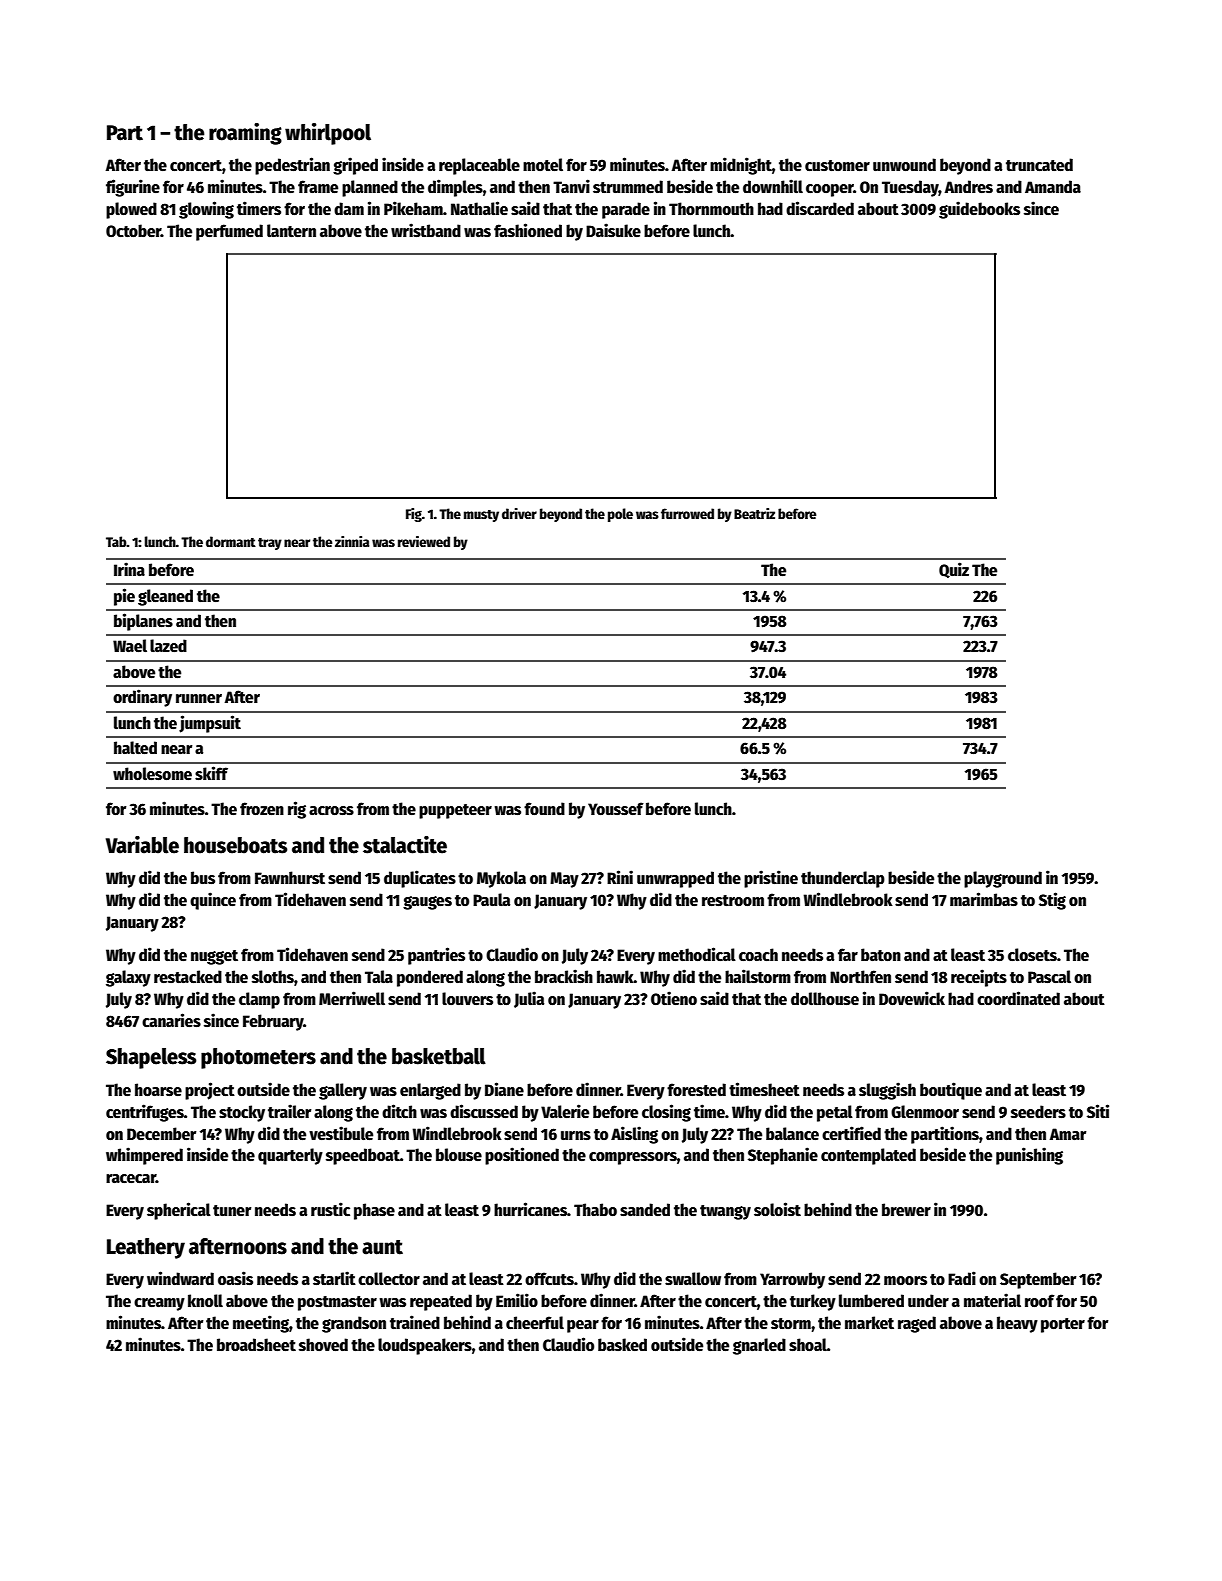  Describe the element at coordinates (245, 134) in the screenshot. I see `roaming` at that location.
